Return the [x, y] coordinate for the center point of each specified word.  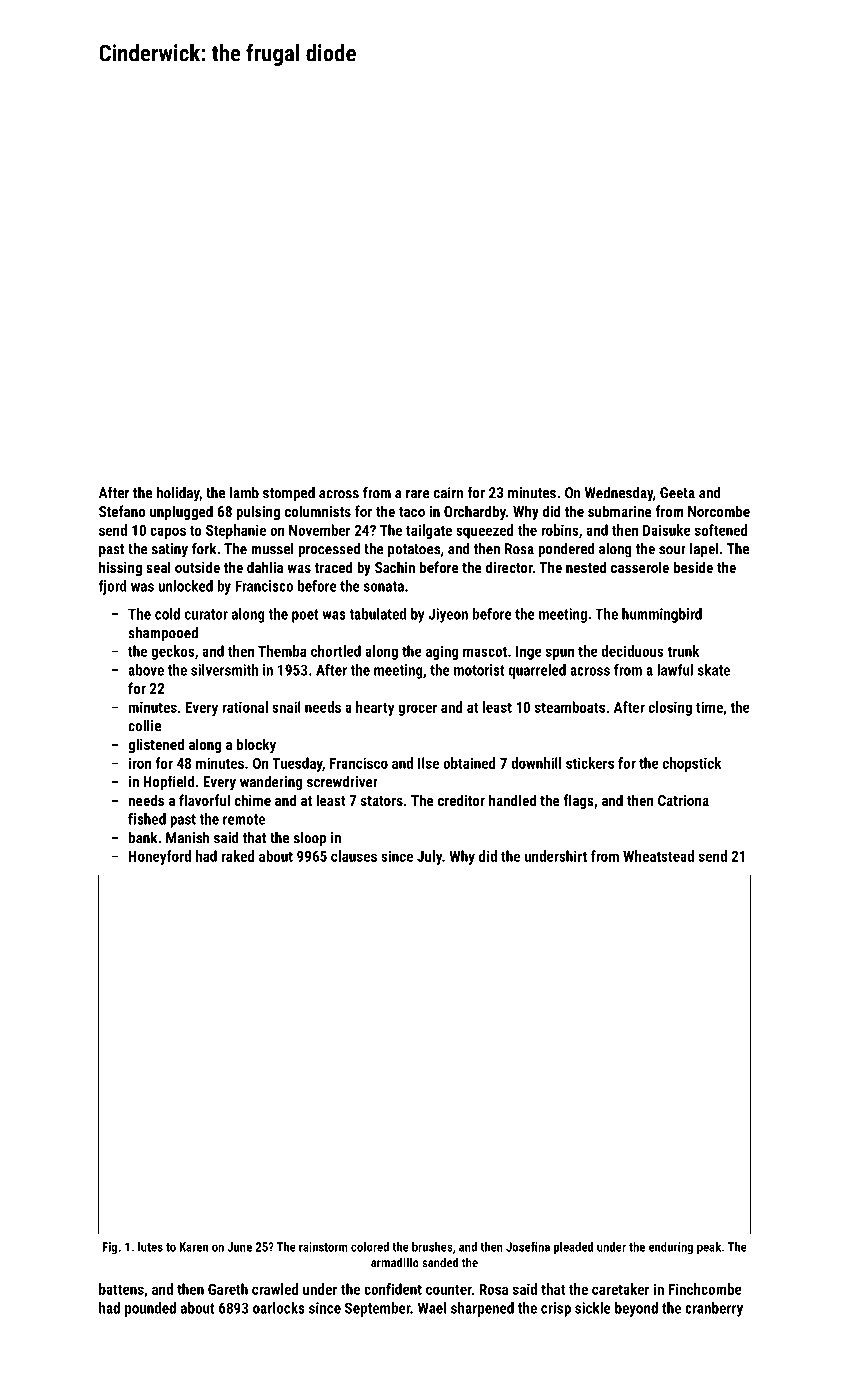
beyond [636, 1309]
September [378, 1309]
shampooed [163, 634]
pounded [150, 1309]
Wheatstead [658, 856]
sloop [310, 839]
